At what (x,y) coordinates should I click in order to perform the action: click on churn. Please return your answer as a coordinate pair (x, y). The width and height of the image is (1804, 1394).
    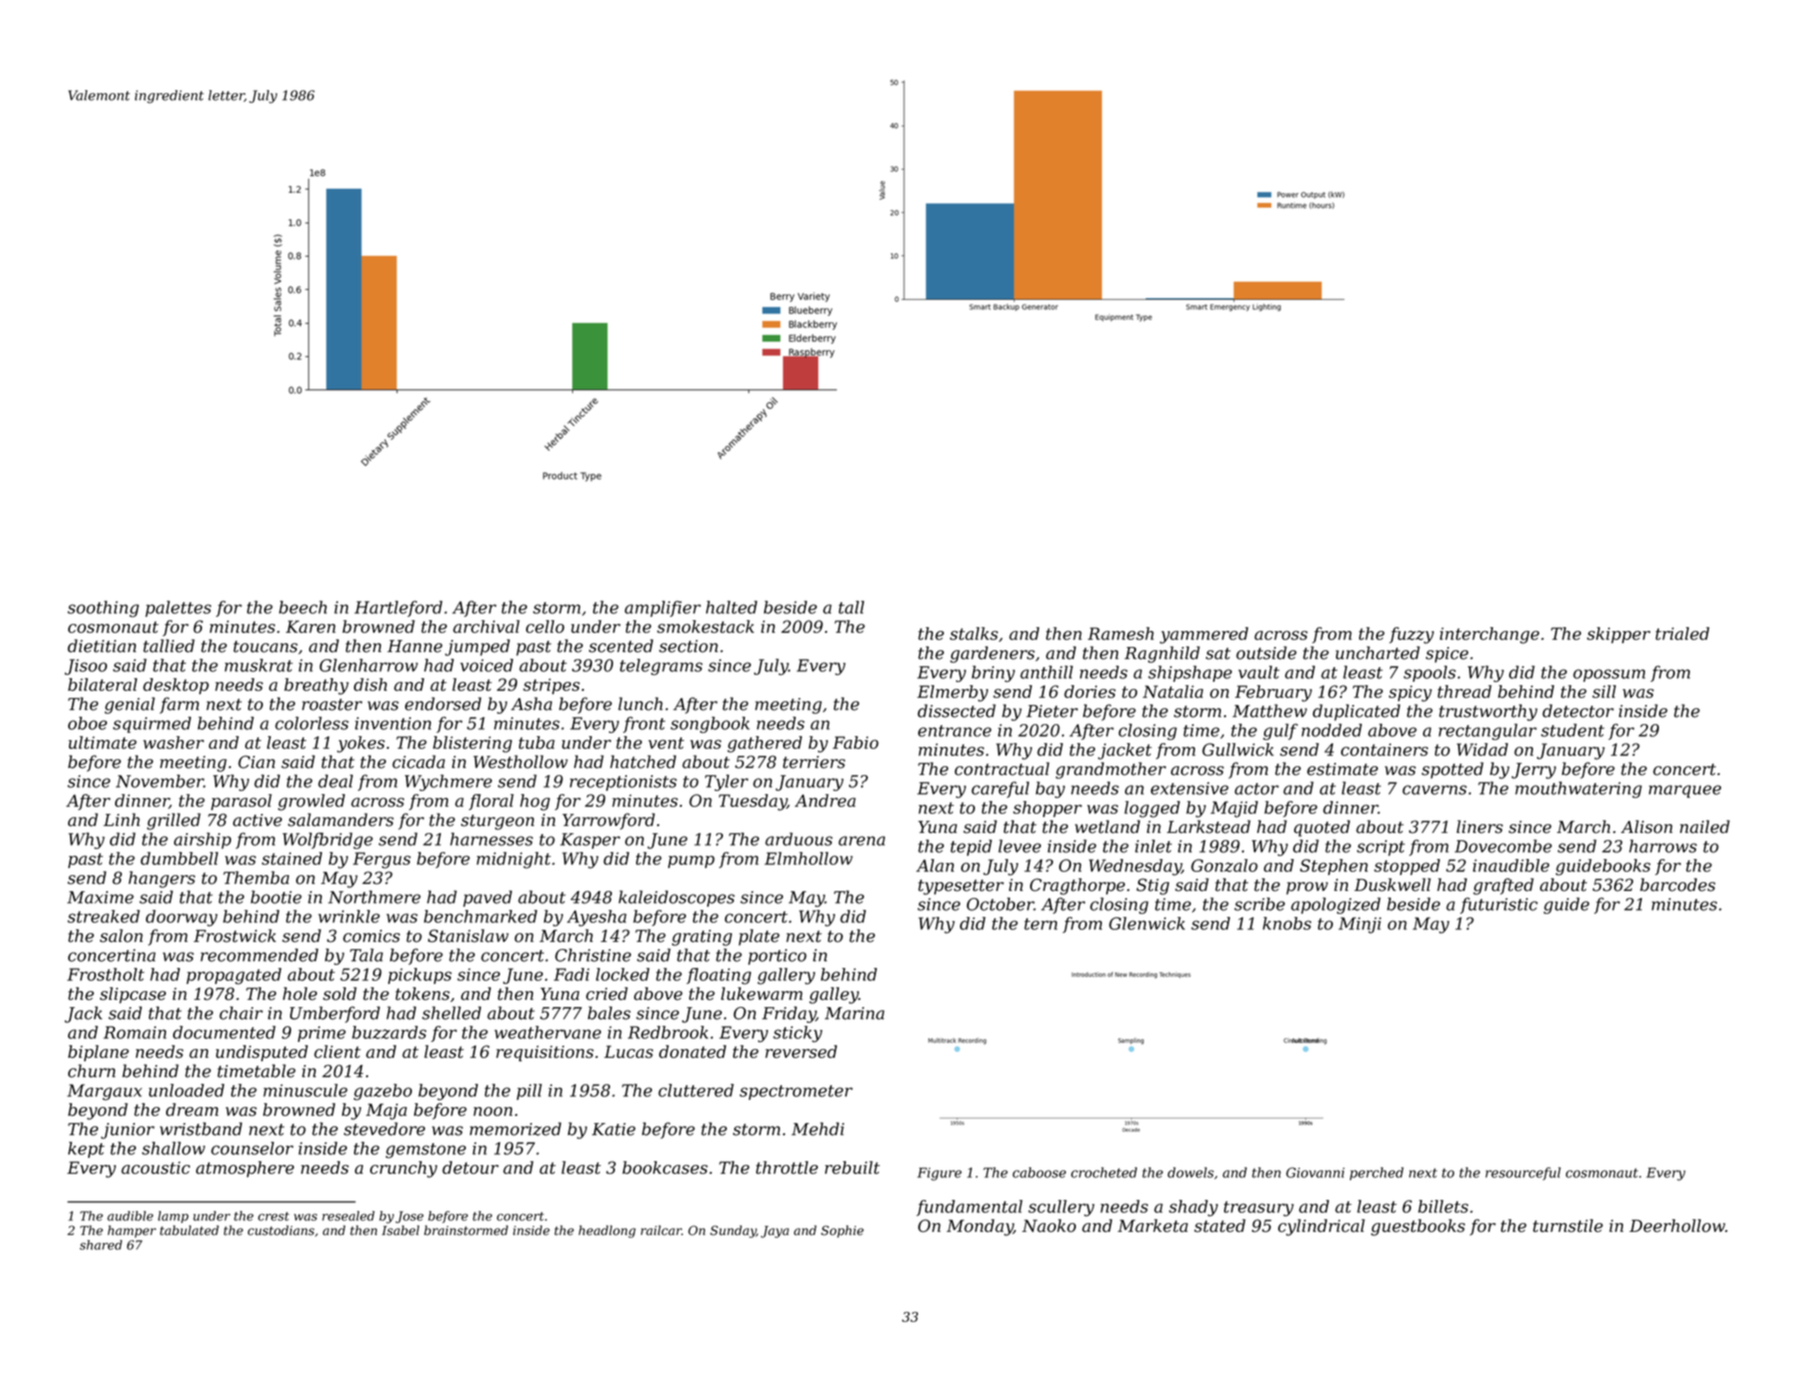
    Looking at the image, I should click on (91, 1071).
